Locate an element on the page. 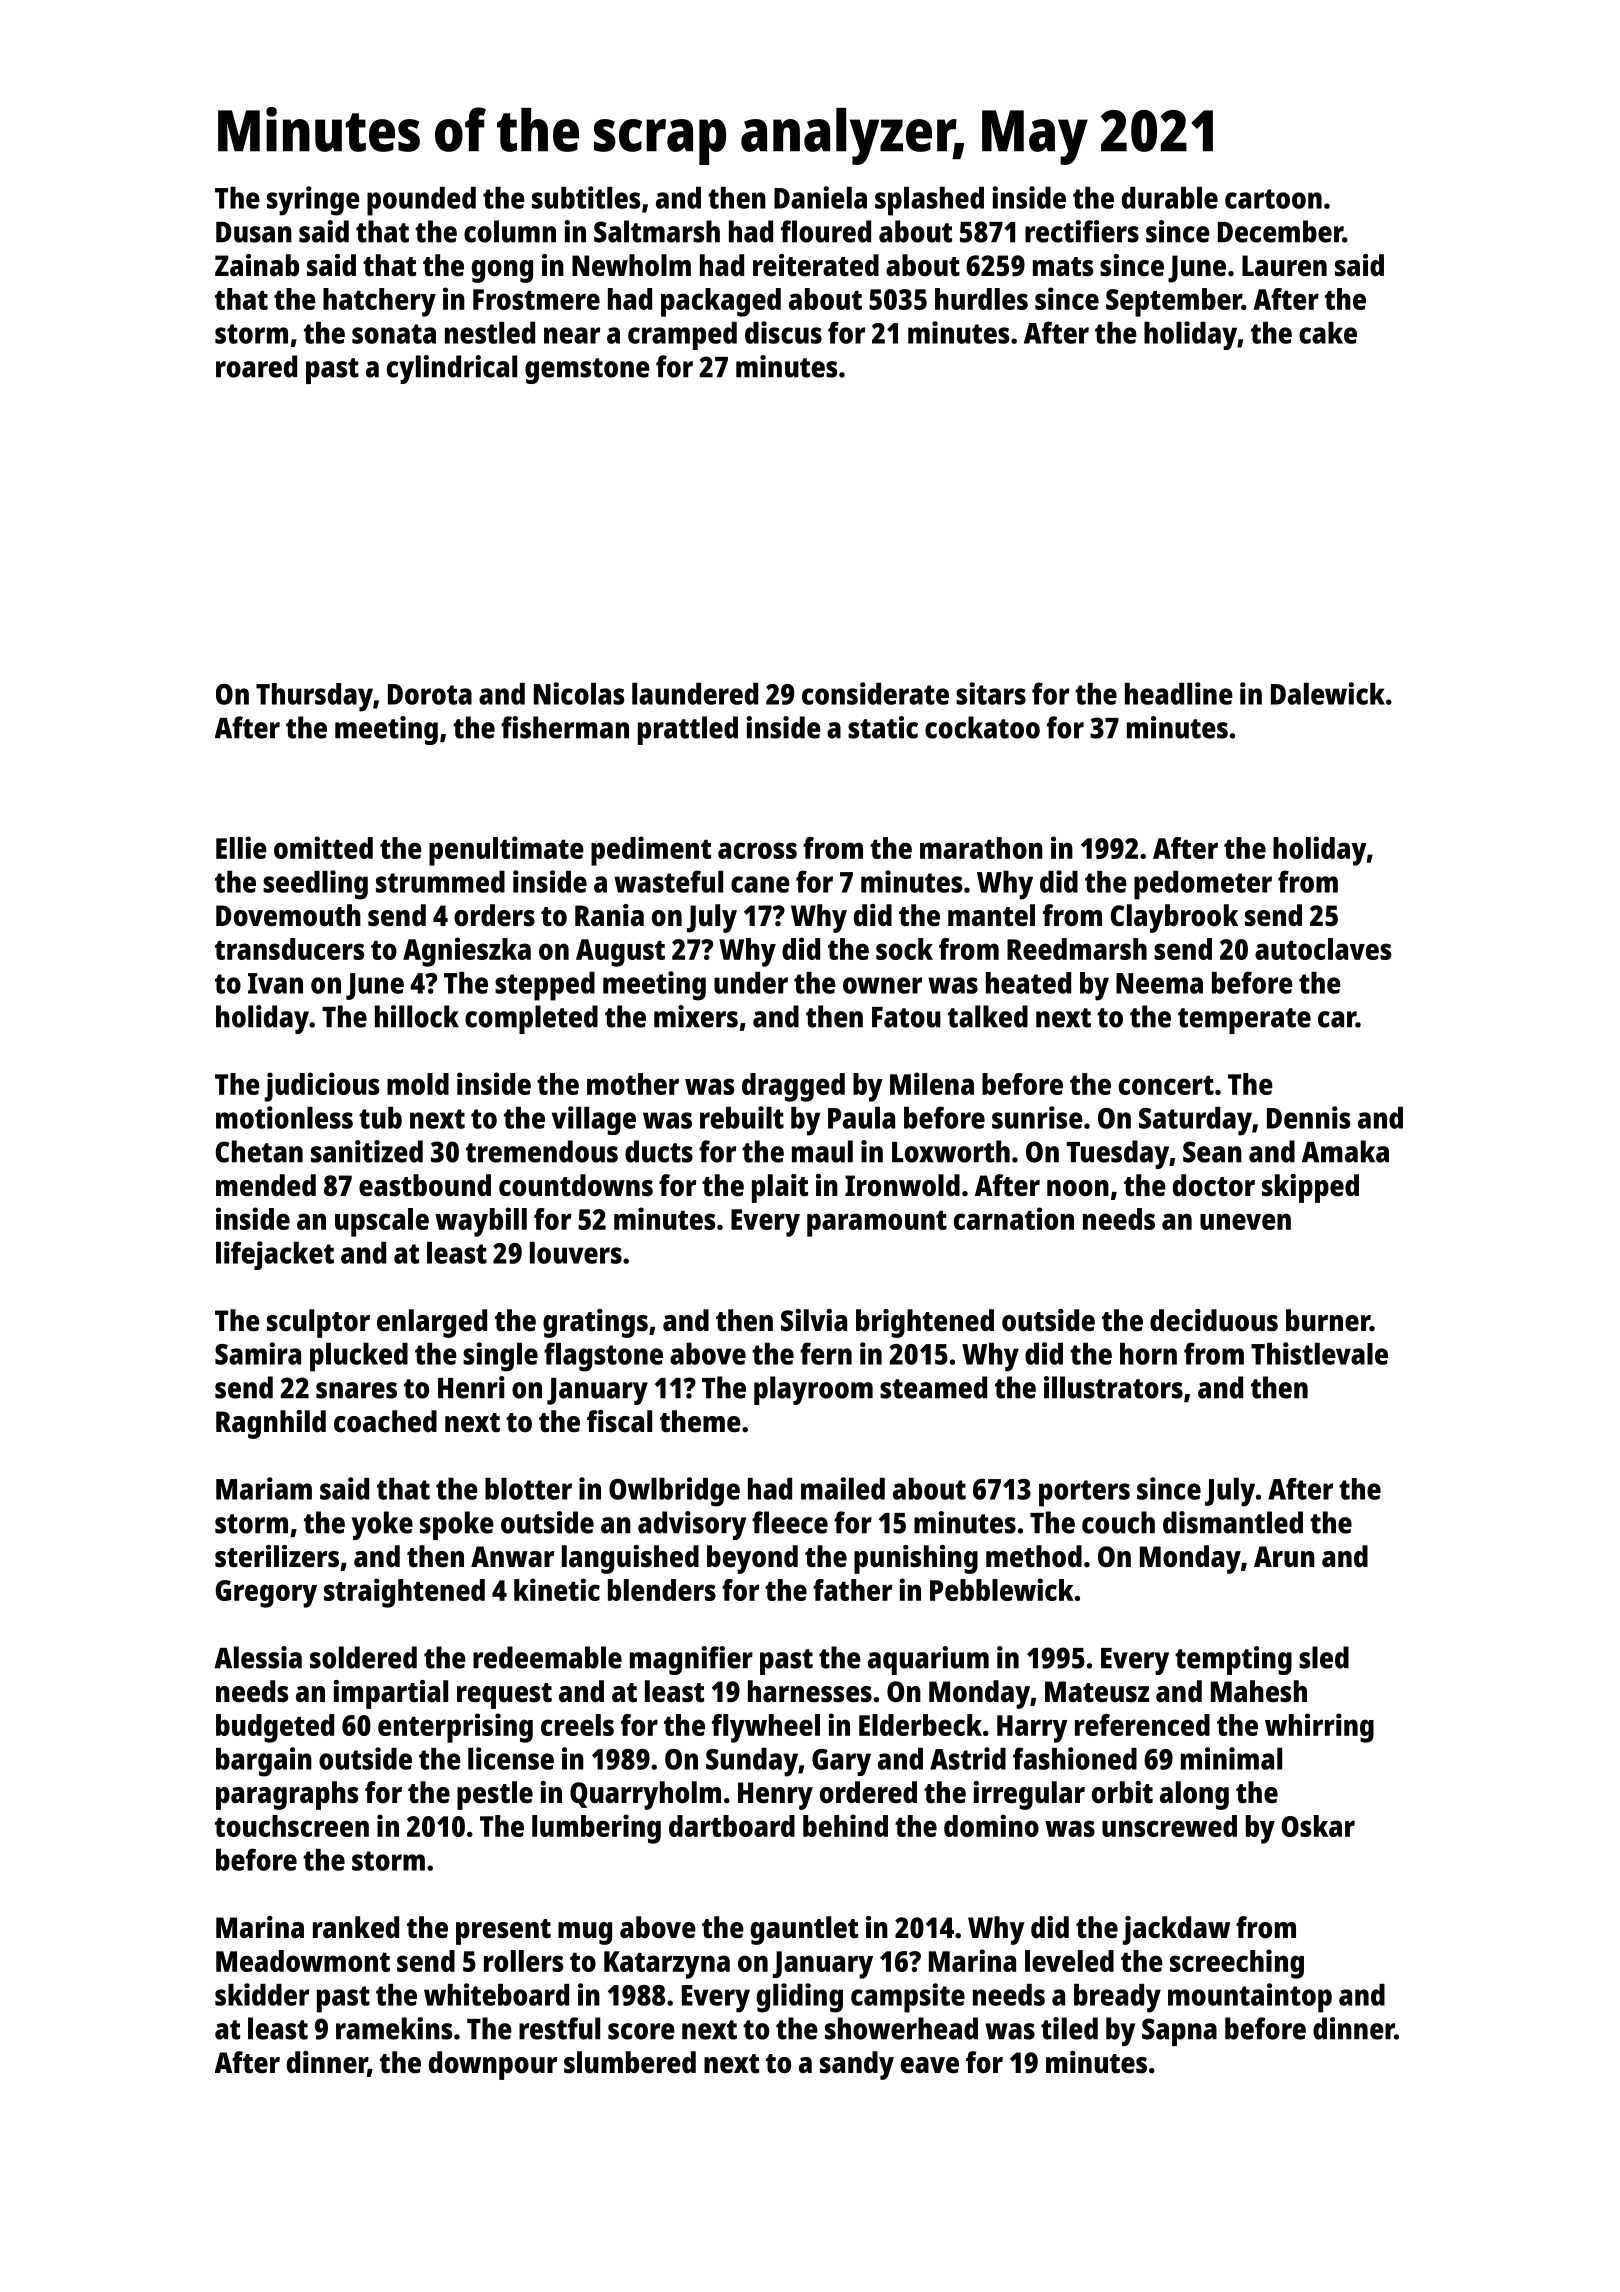 This page has width=1620, height=2292. headline is located at coordinates (1179, 693).
